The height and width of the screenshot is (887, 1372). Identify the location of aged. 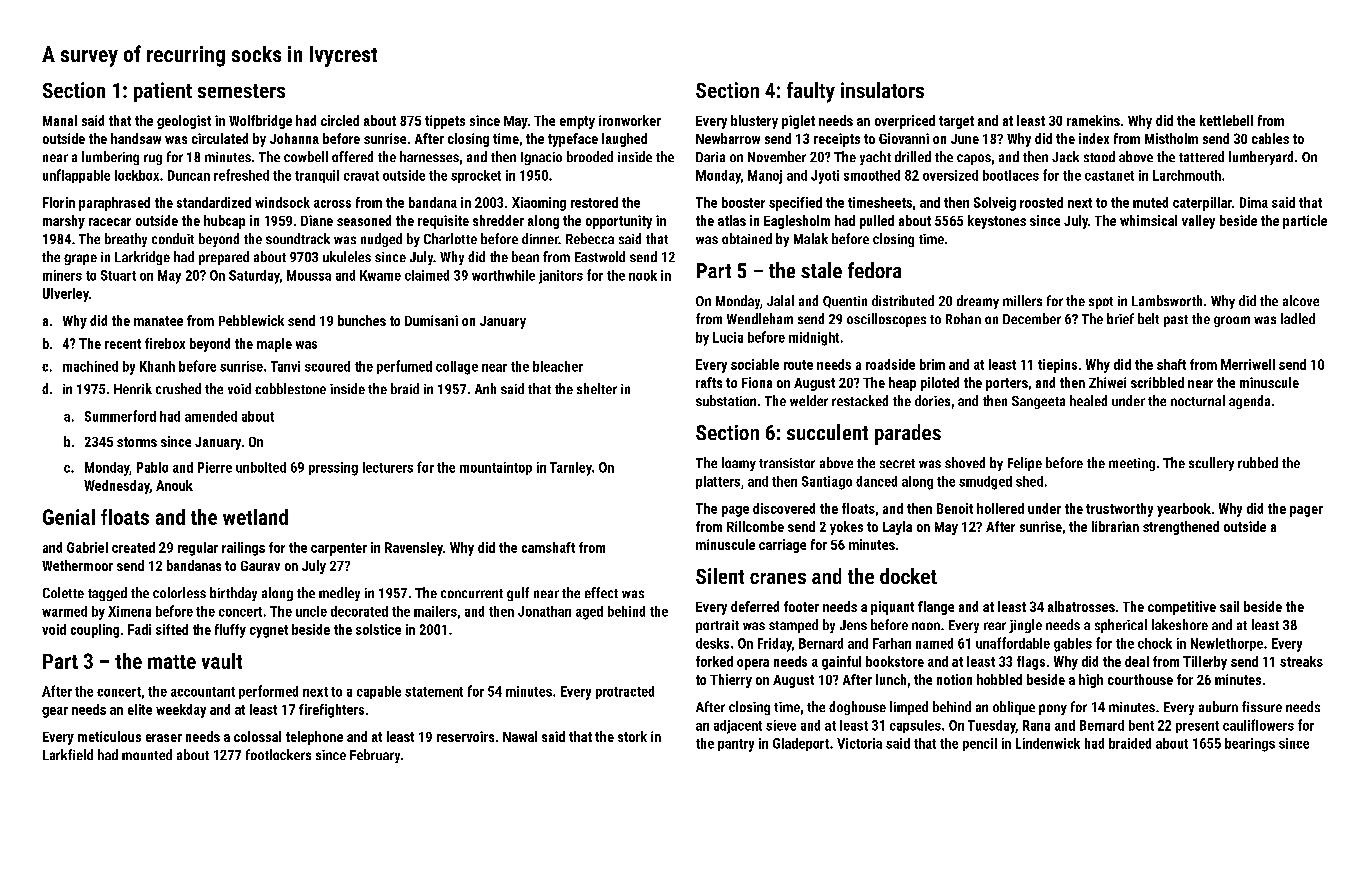
(589, 613).
